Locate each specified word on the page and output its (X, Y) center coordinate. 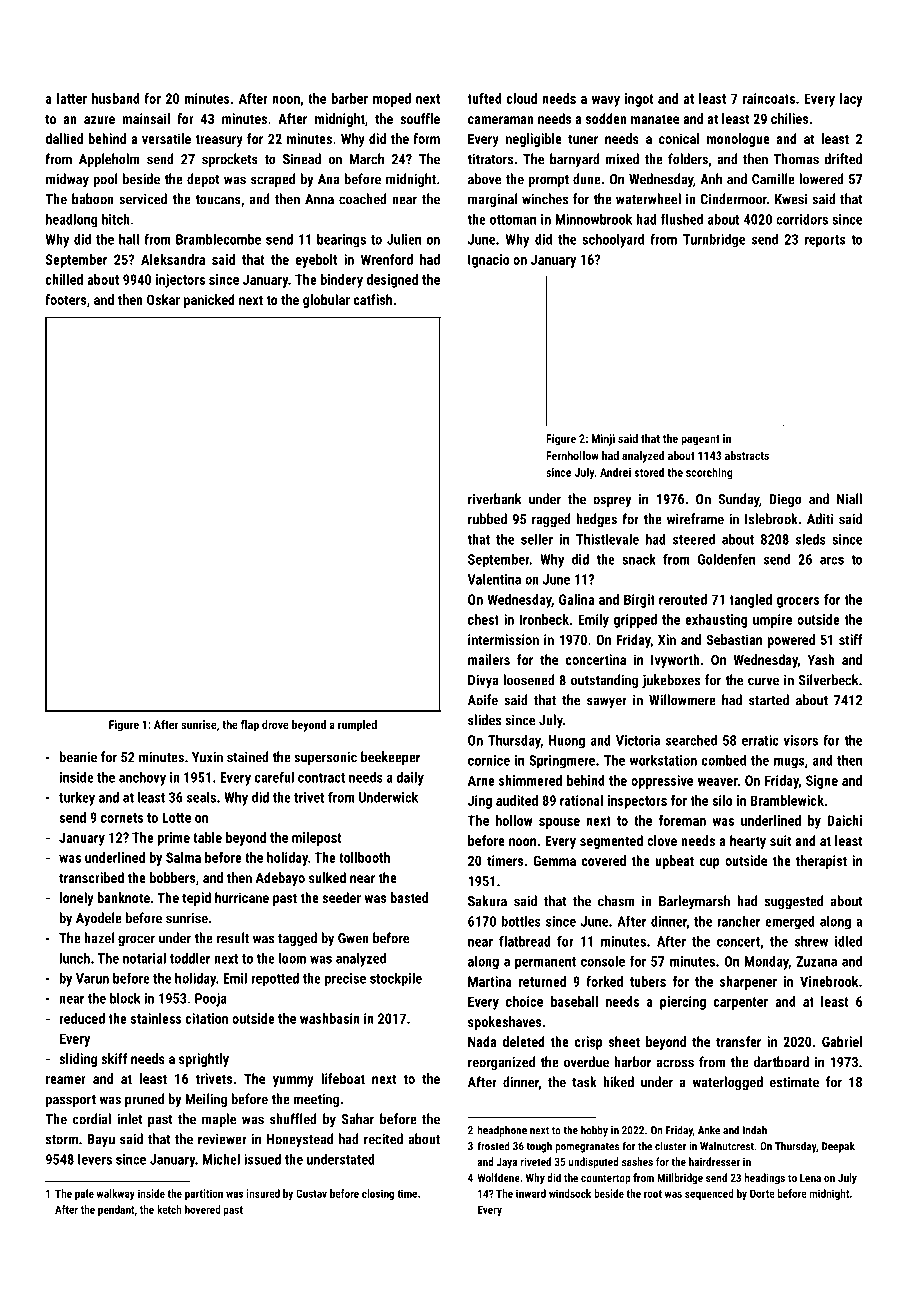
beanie (78, 757)
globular (326, 301)
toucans (218, 200)
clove (662, 840)
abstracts (747, 455)
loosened (529, 680)
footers (65, 299)
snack (639, 559)
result (233, 938)
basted (409, 897)
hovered (203, 1209)
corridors (802, 219)
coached (363, 199)
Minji (603, 440)
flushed (682, 219)
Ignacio (489, 261)
